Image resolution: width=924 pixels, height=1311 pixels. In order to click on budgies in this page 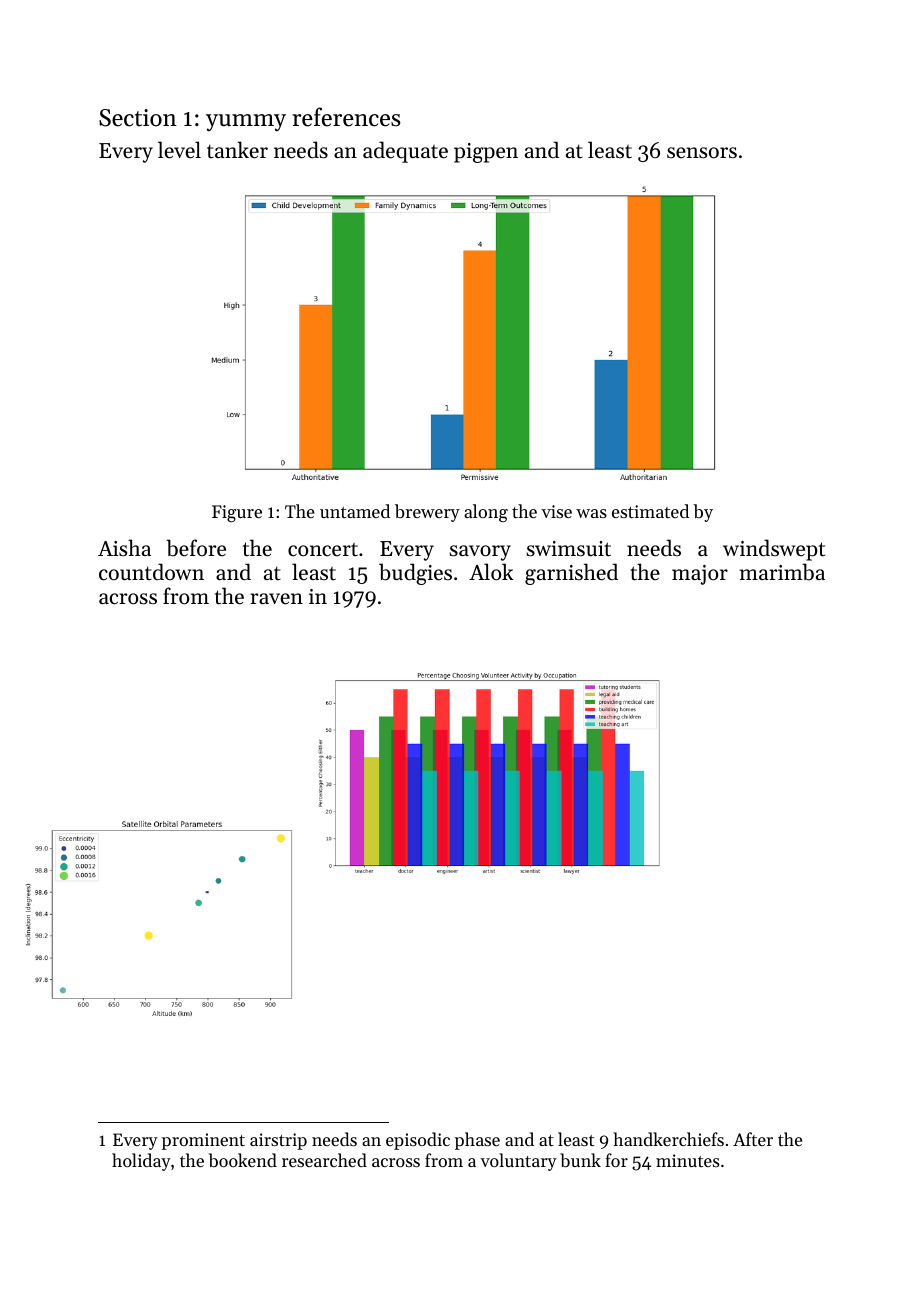, I will do `click(415, 574)`.
